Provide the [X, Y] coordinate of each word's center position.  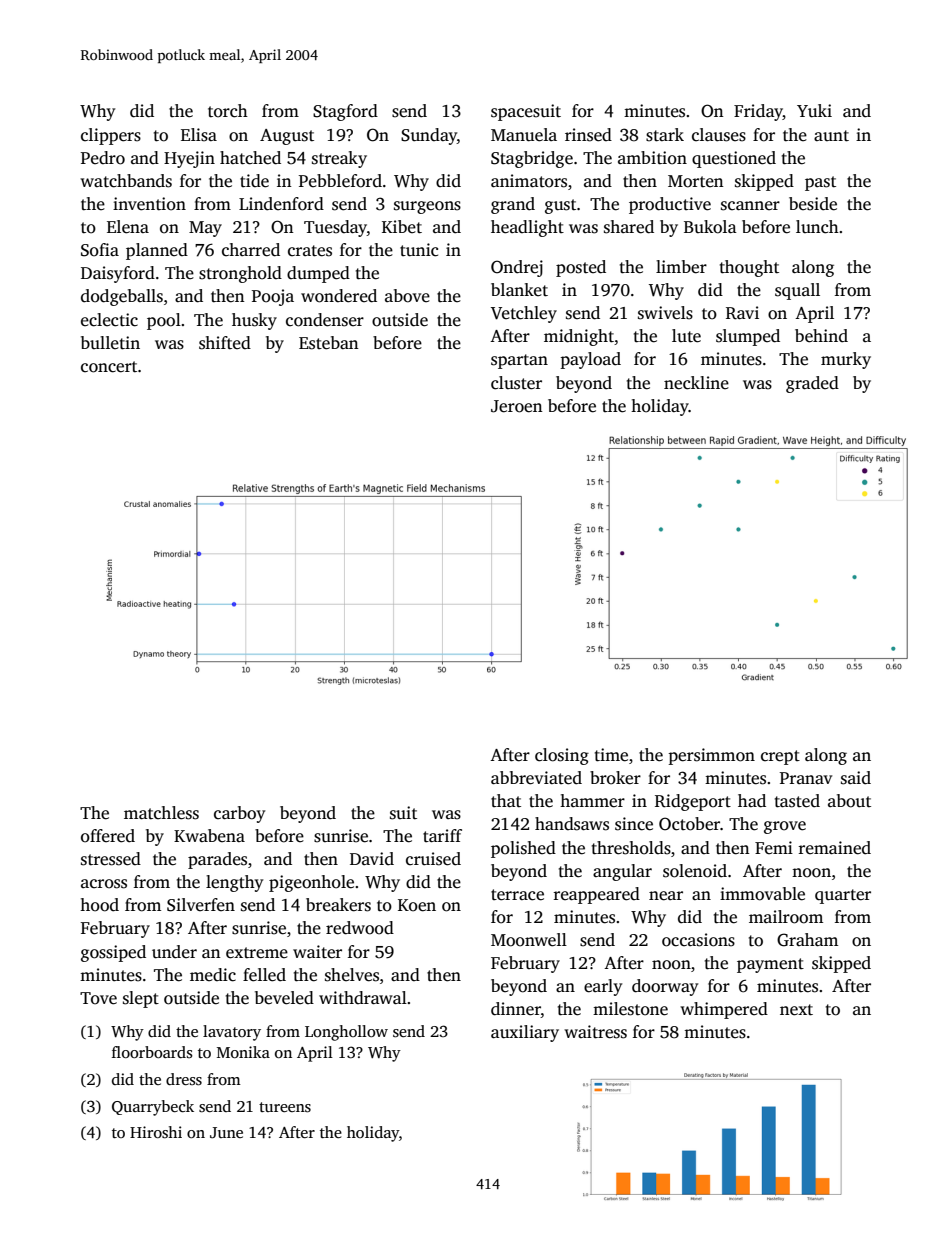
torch [228, 111]
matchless [161, 813]
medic [213, 975]
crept [780, 757]
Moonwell [529, 940]
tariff [442, 835]
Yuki [814, 111]
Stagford [345, 112]
